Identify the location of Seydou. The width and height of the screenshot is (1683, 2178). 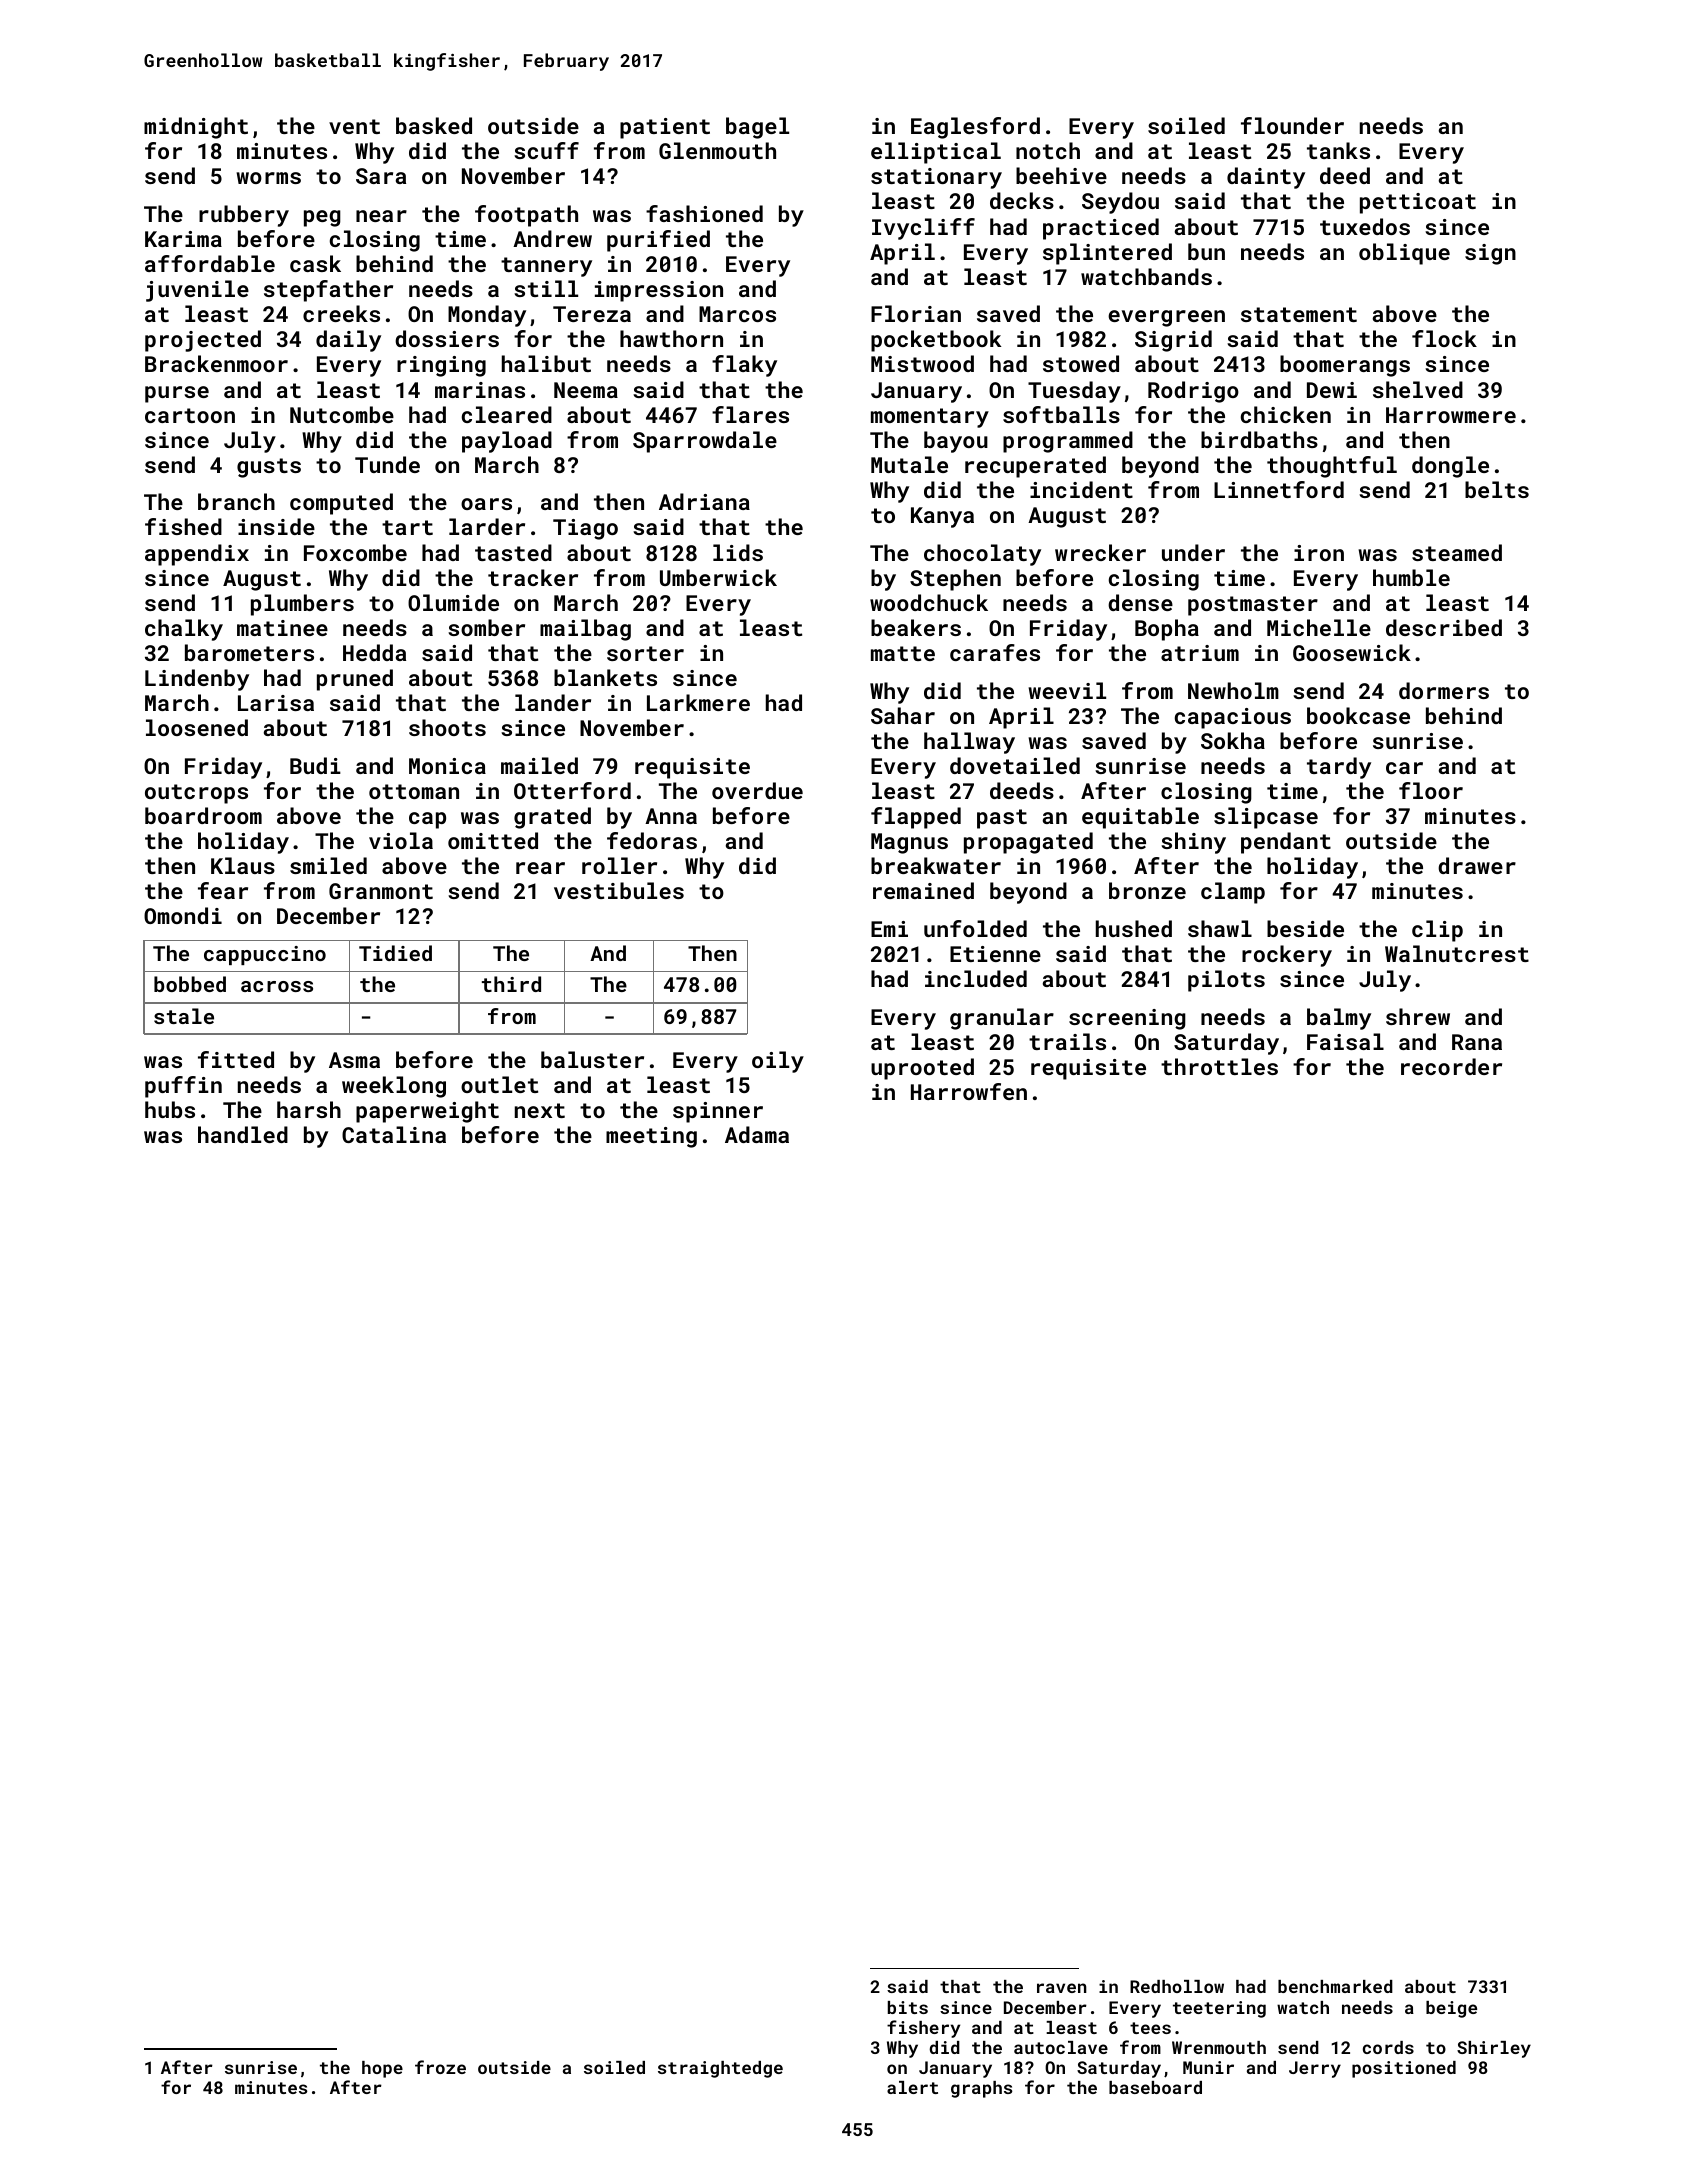
(1120, 203).
